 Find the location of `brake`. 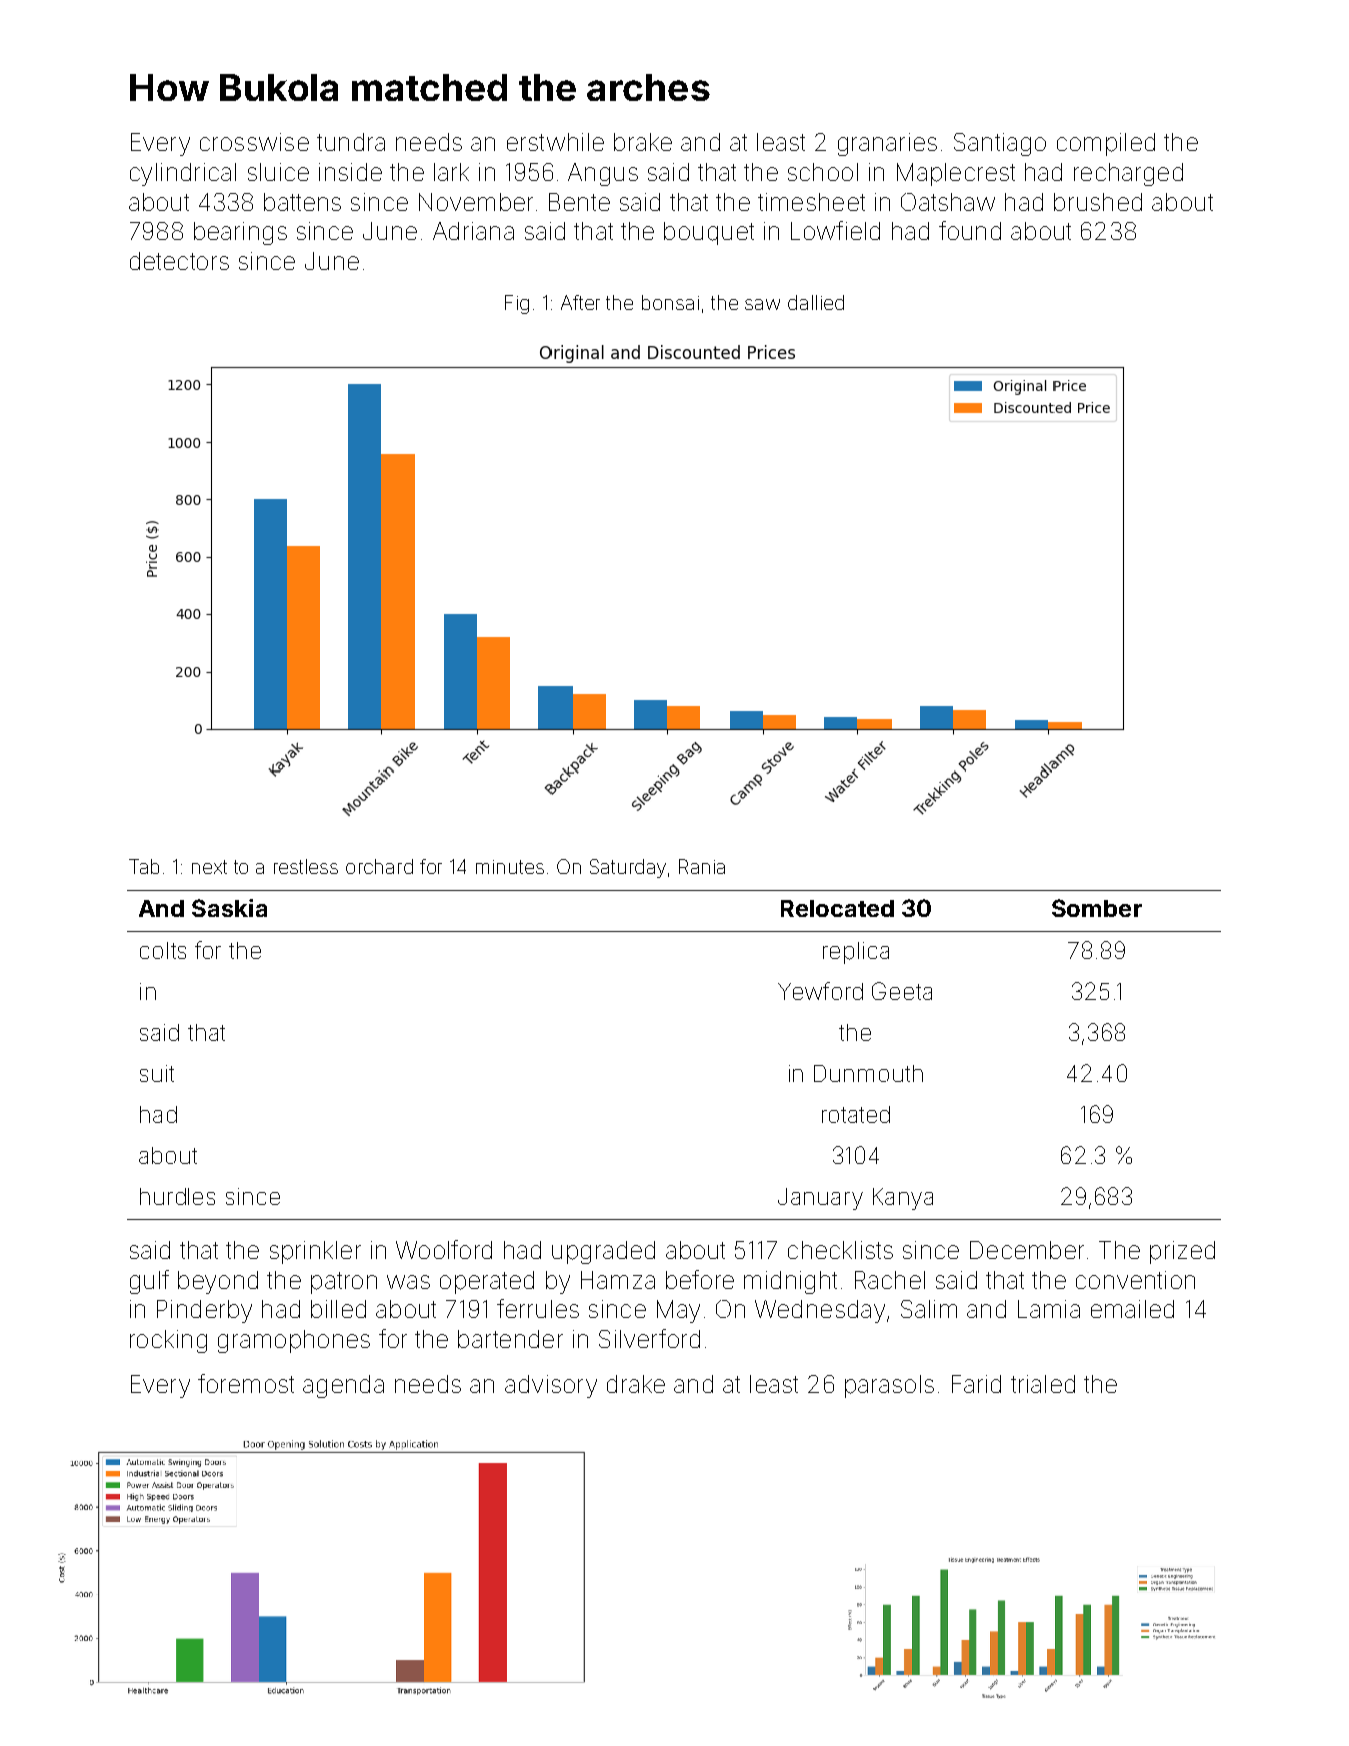

brake is located at coordinates (643, 142).
